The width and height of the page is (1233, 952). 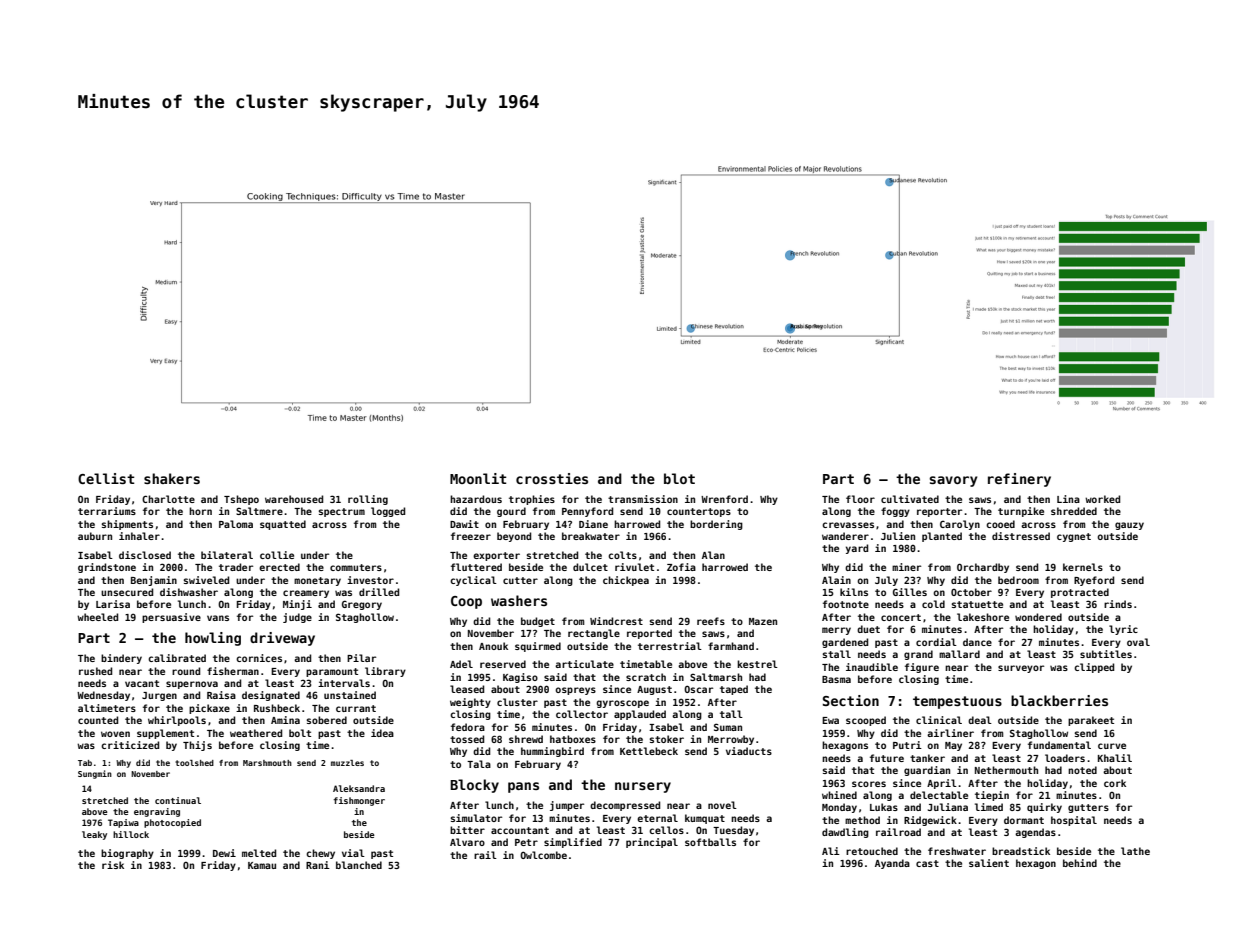 What do you see at coordinates (1021, 512) in the page?
I see `turnpike` at bounding box center [1021, 512].
